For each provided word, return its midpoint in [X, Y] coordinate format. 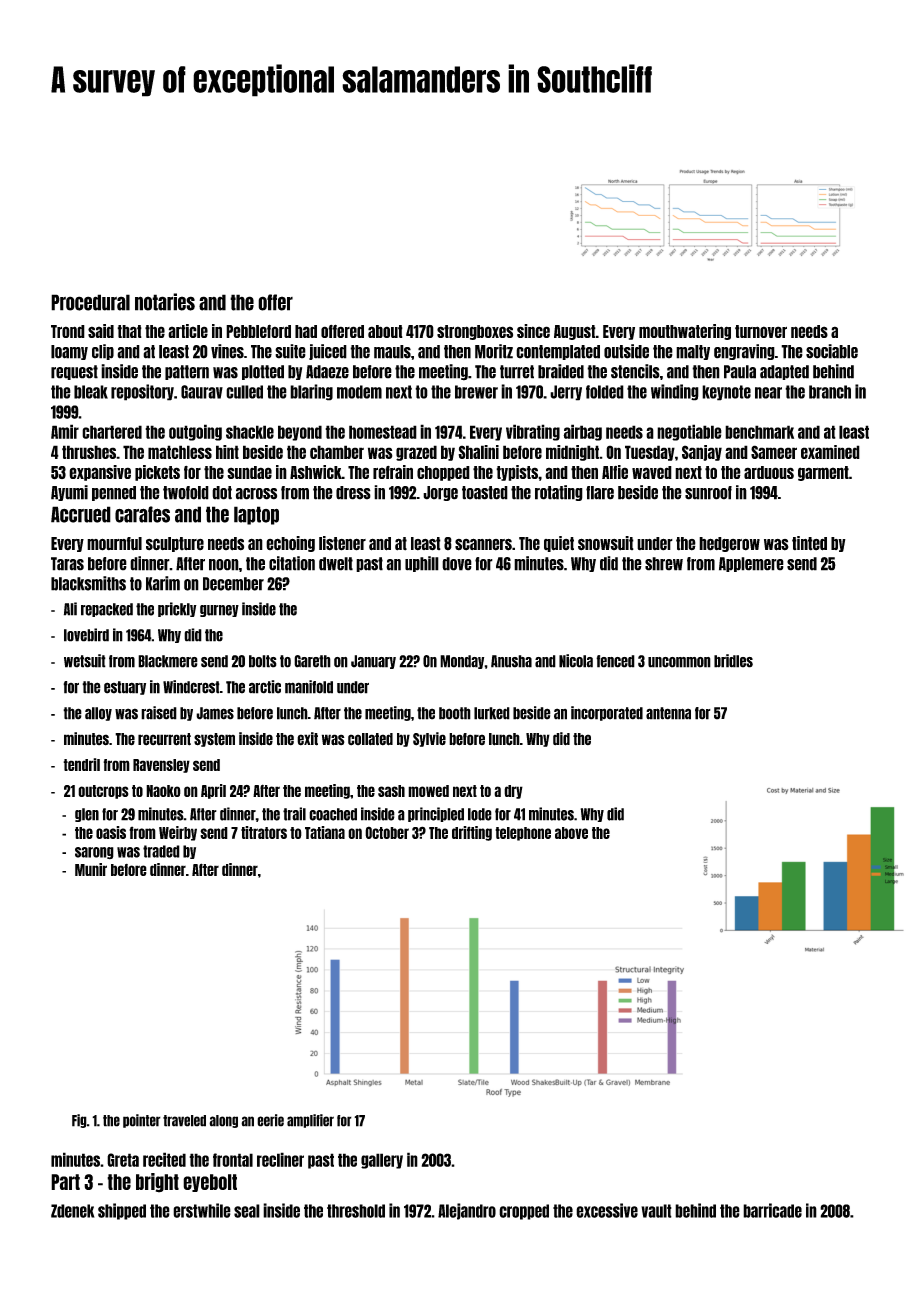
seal [247, 1211]
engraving [744, 352]
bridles [733, 661]
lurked [492, 713]
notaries [165, 302]
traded [161, 851]
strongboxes [475, 332]
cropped [524, 1212]
